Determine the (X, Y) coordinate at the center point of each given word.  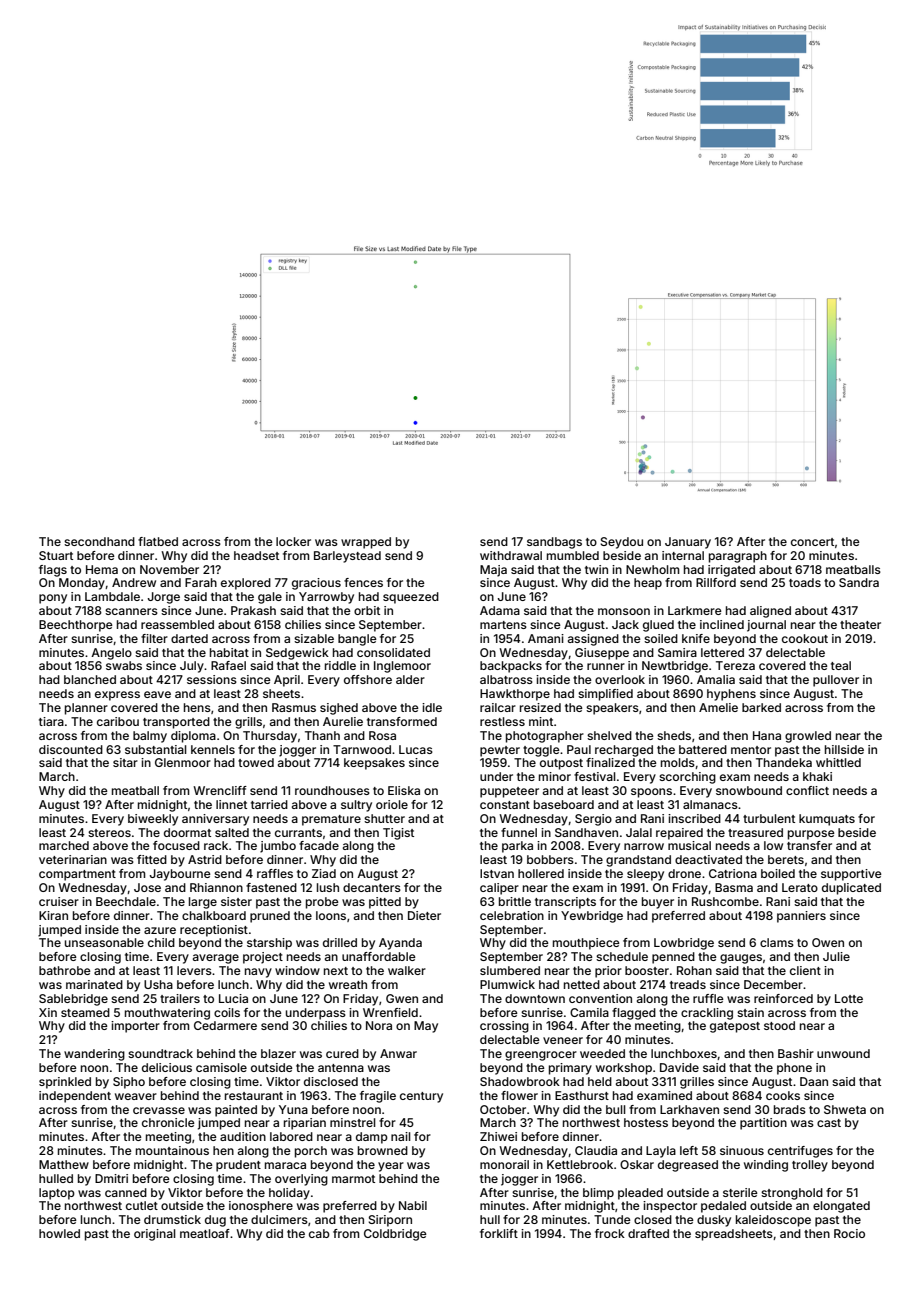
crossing (504, 1027)
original (155, 1235)
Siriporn (390, 1221)
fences (363, 582)
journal (766, 626)
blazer (278, 1053)
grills (248, 723)
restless (502, 721)
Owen (828, 942)
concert (812, 542)
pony (53, 599)
